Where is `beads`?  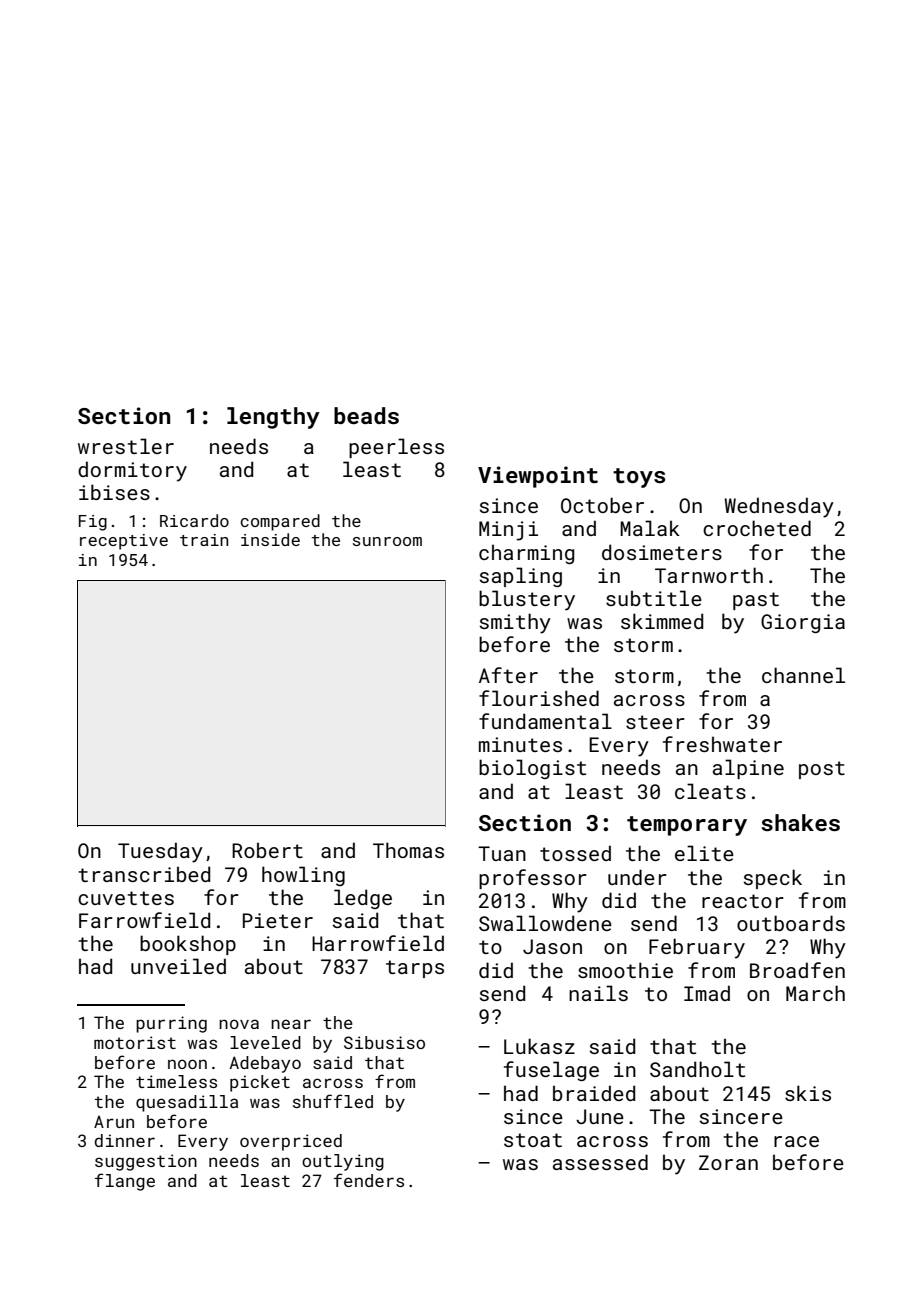
beads is located at coordinates (366, 415).
